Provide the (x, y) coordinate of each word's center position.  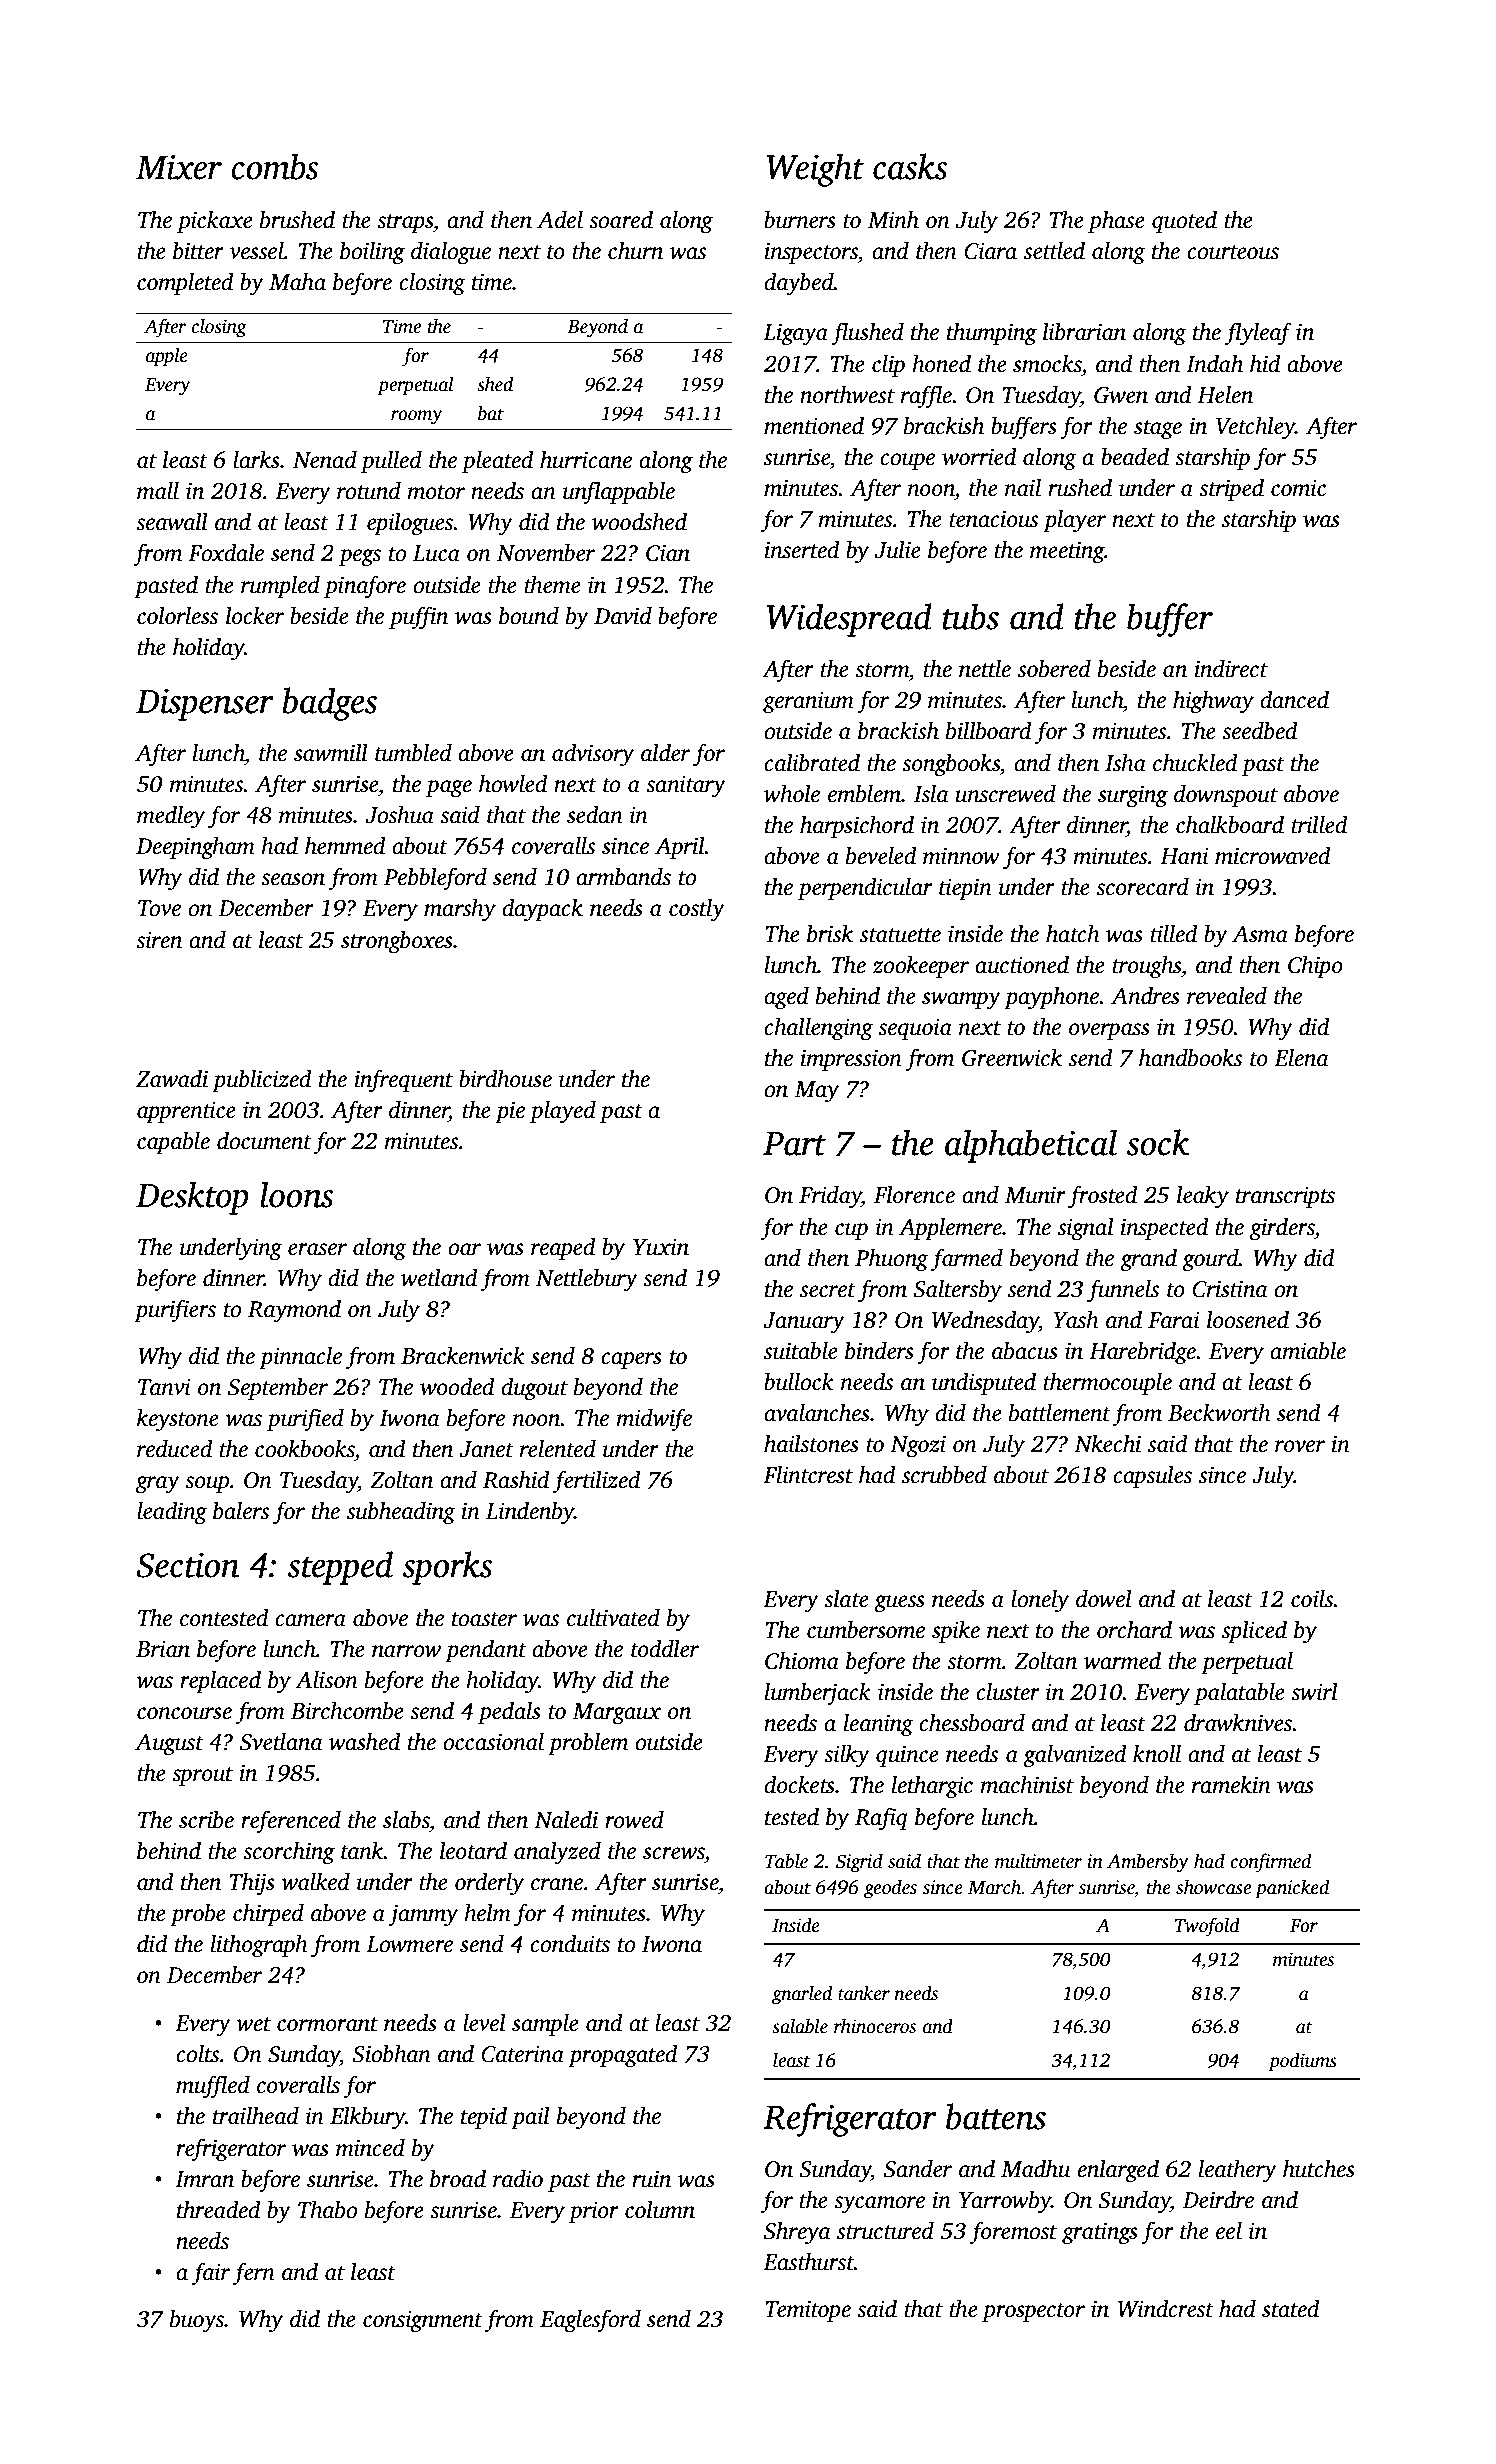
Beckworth (1219, 1413)
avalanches (817, 1413)
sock (1157, 1142)
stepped (340, 1568)
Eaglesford (590, 2321)
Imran (204, 2179)
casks (910, 166)
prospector (1033, 2312)
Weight (815, 170)
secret (828, 1290)
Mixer (179, 167)
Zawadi (172, 1079)
